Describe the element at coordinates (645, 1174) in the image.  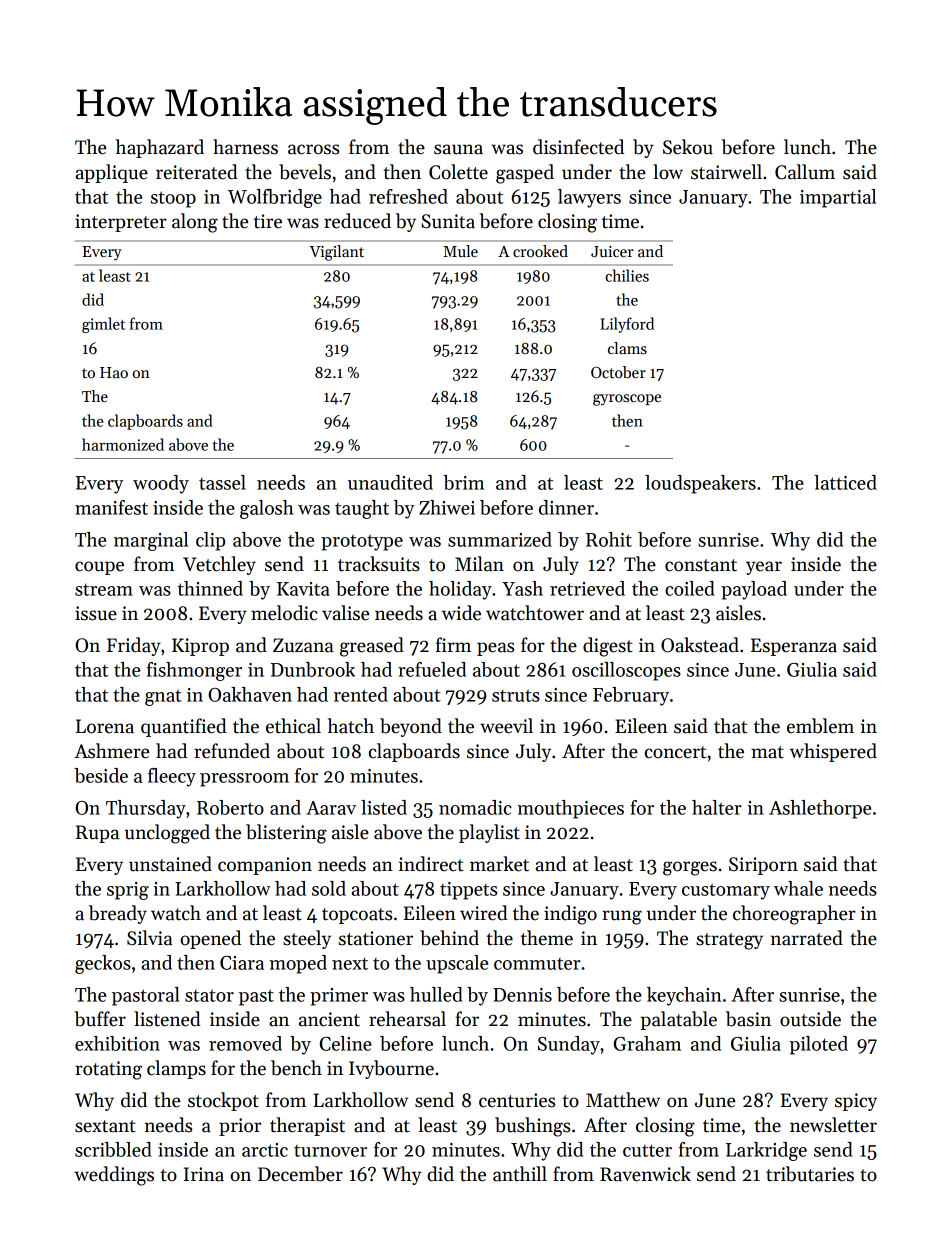
I see `Ravenwick` at that location.
